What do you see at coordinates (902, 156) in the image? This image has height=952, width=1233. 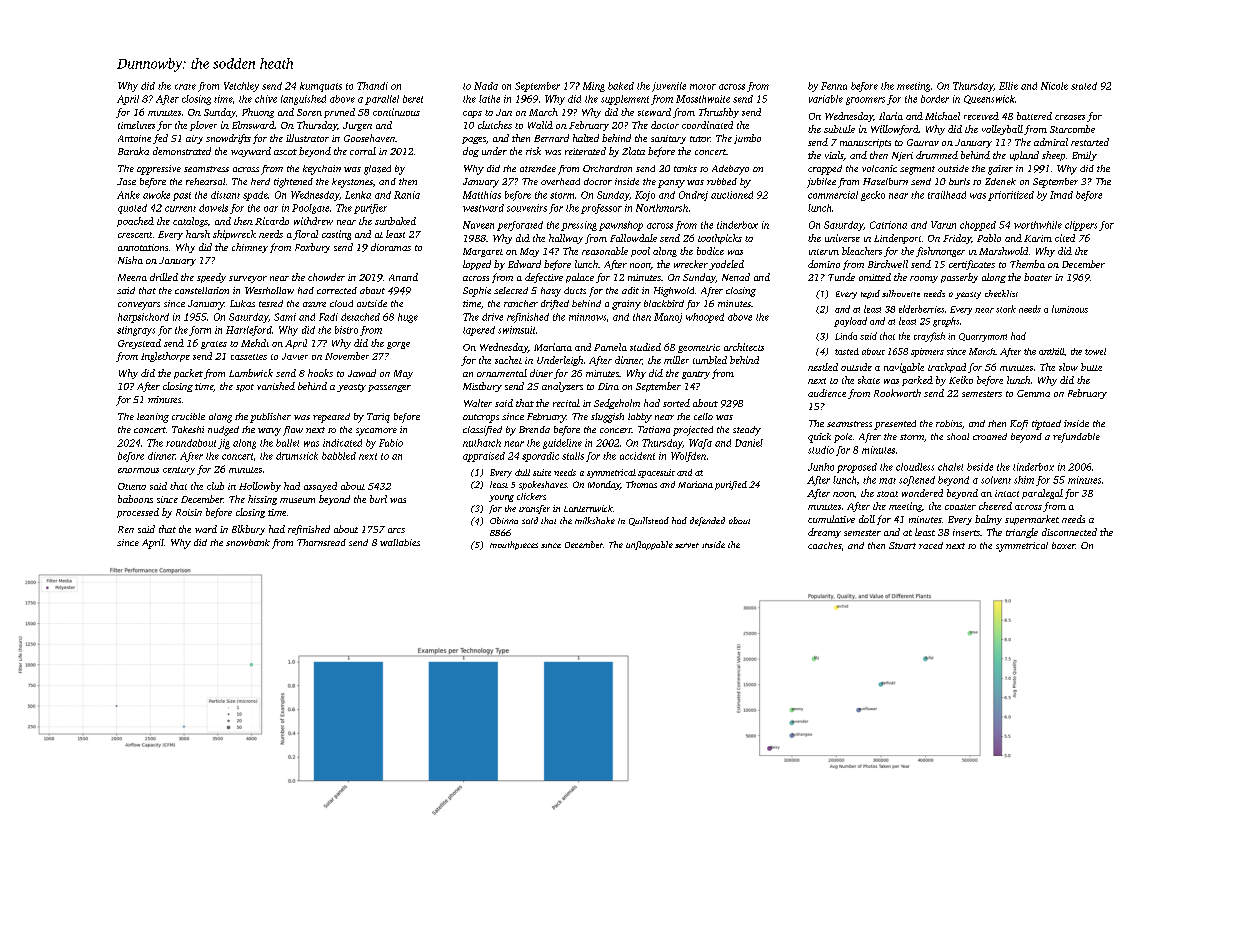 I see `Njeri` at bounding box center [902, 156].
